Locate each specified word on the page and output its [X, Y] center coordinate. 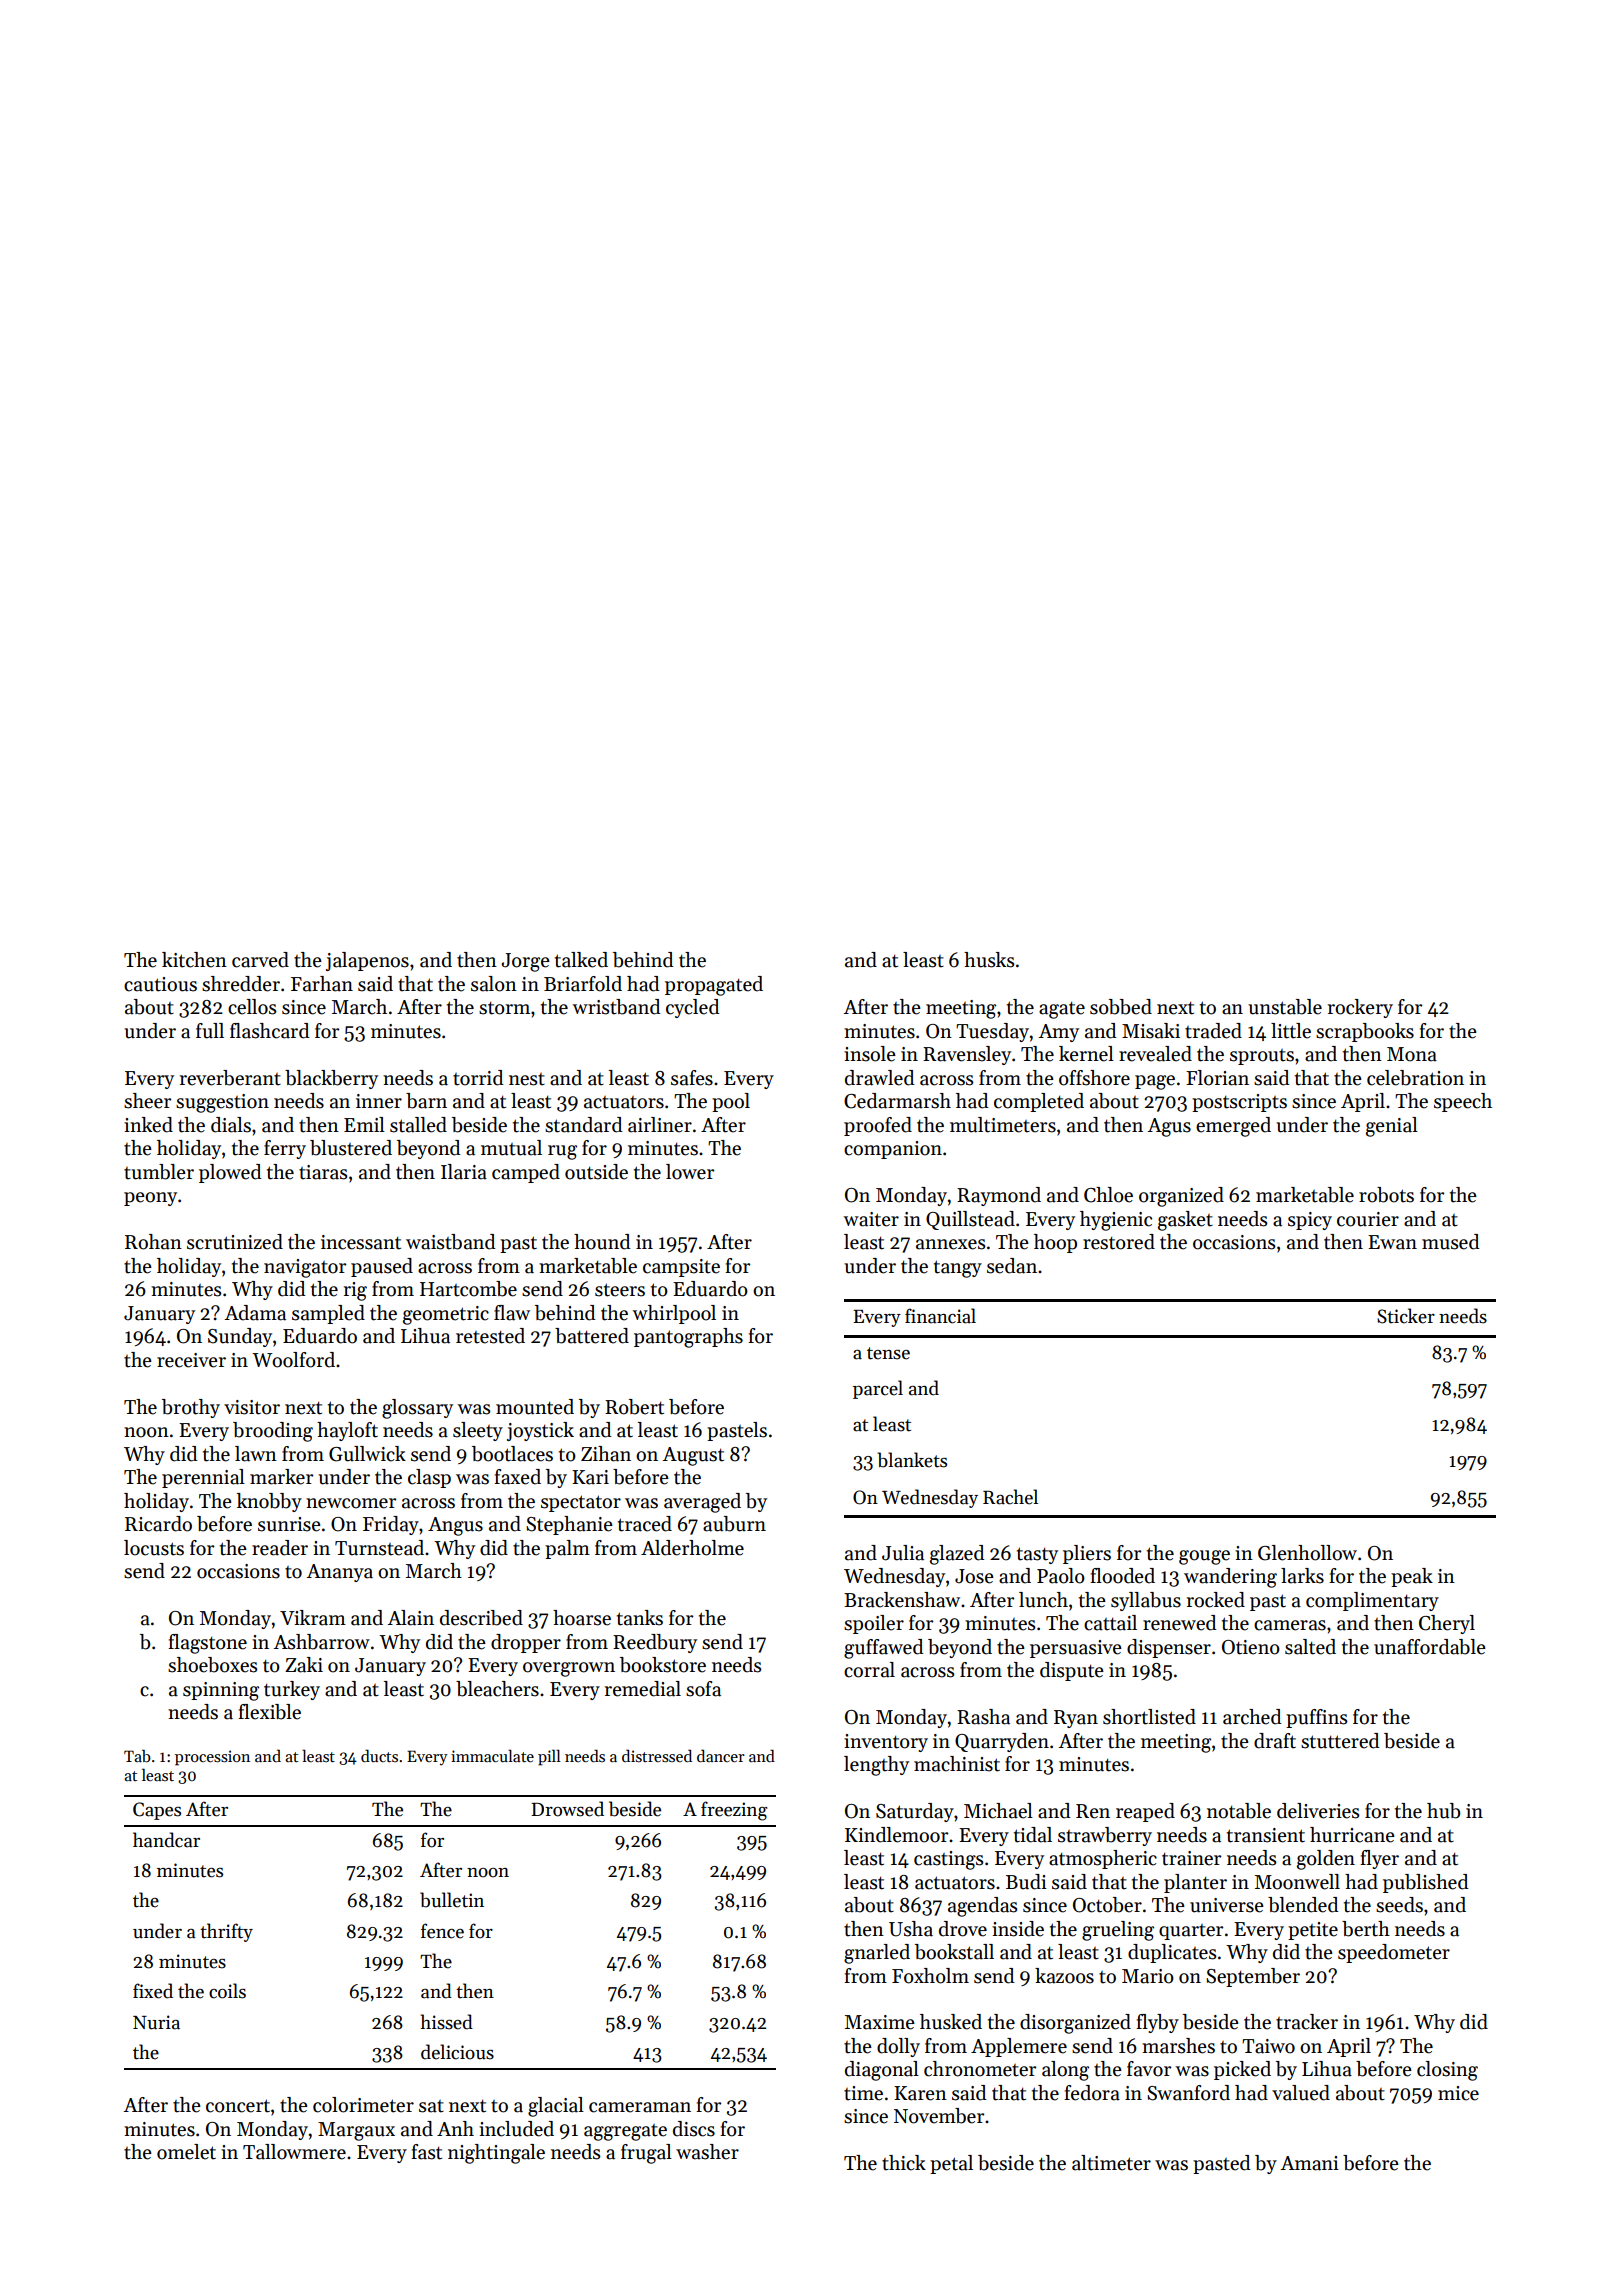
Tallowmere [294, 2152]
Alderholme [692, 1548]
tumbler [159, 1172]
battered [592, 1336]
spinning [221, 1691]
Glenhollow [1307, 1553]
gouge [1204, 1557]
